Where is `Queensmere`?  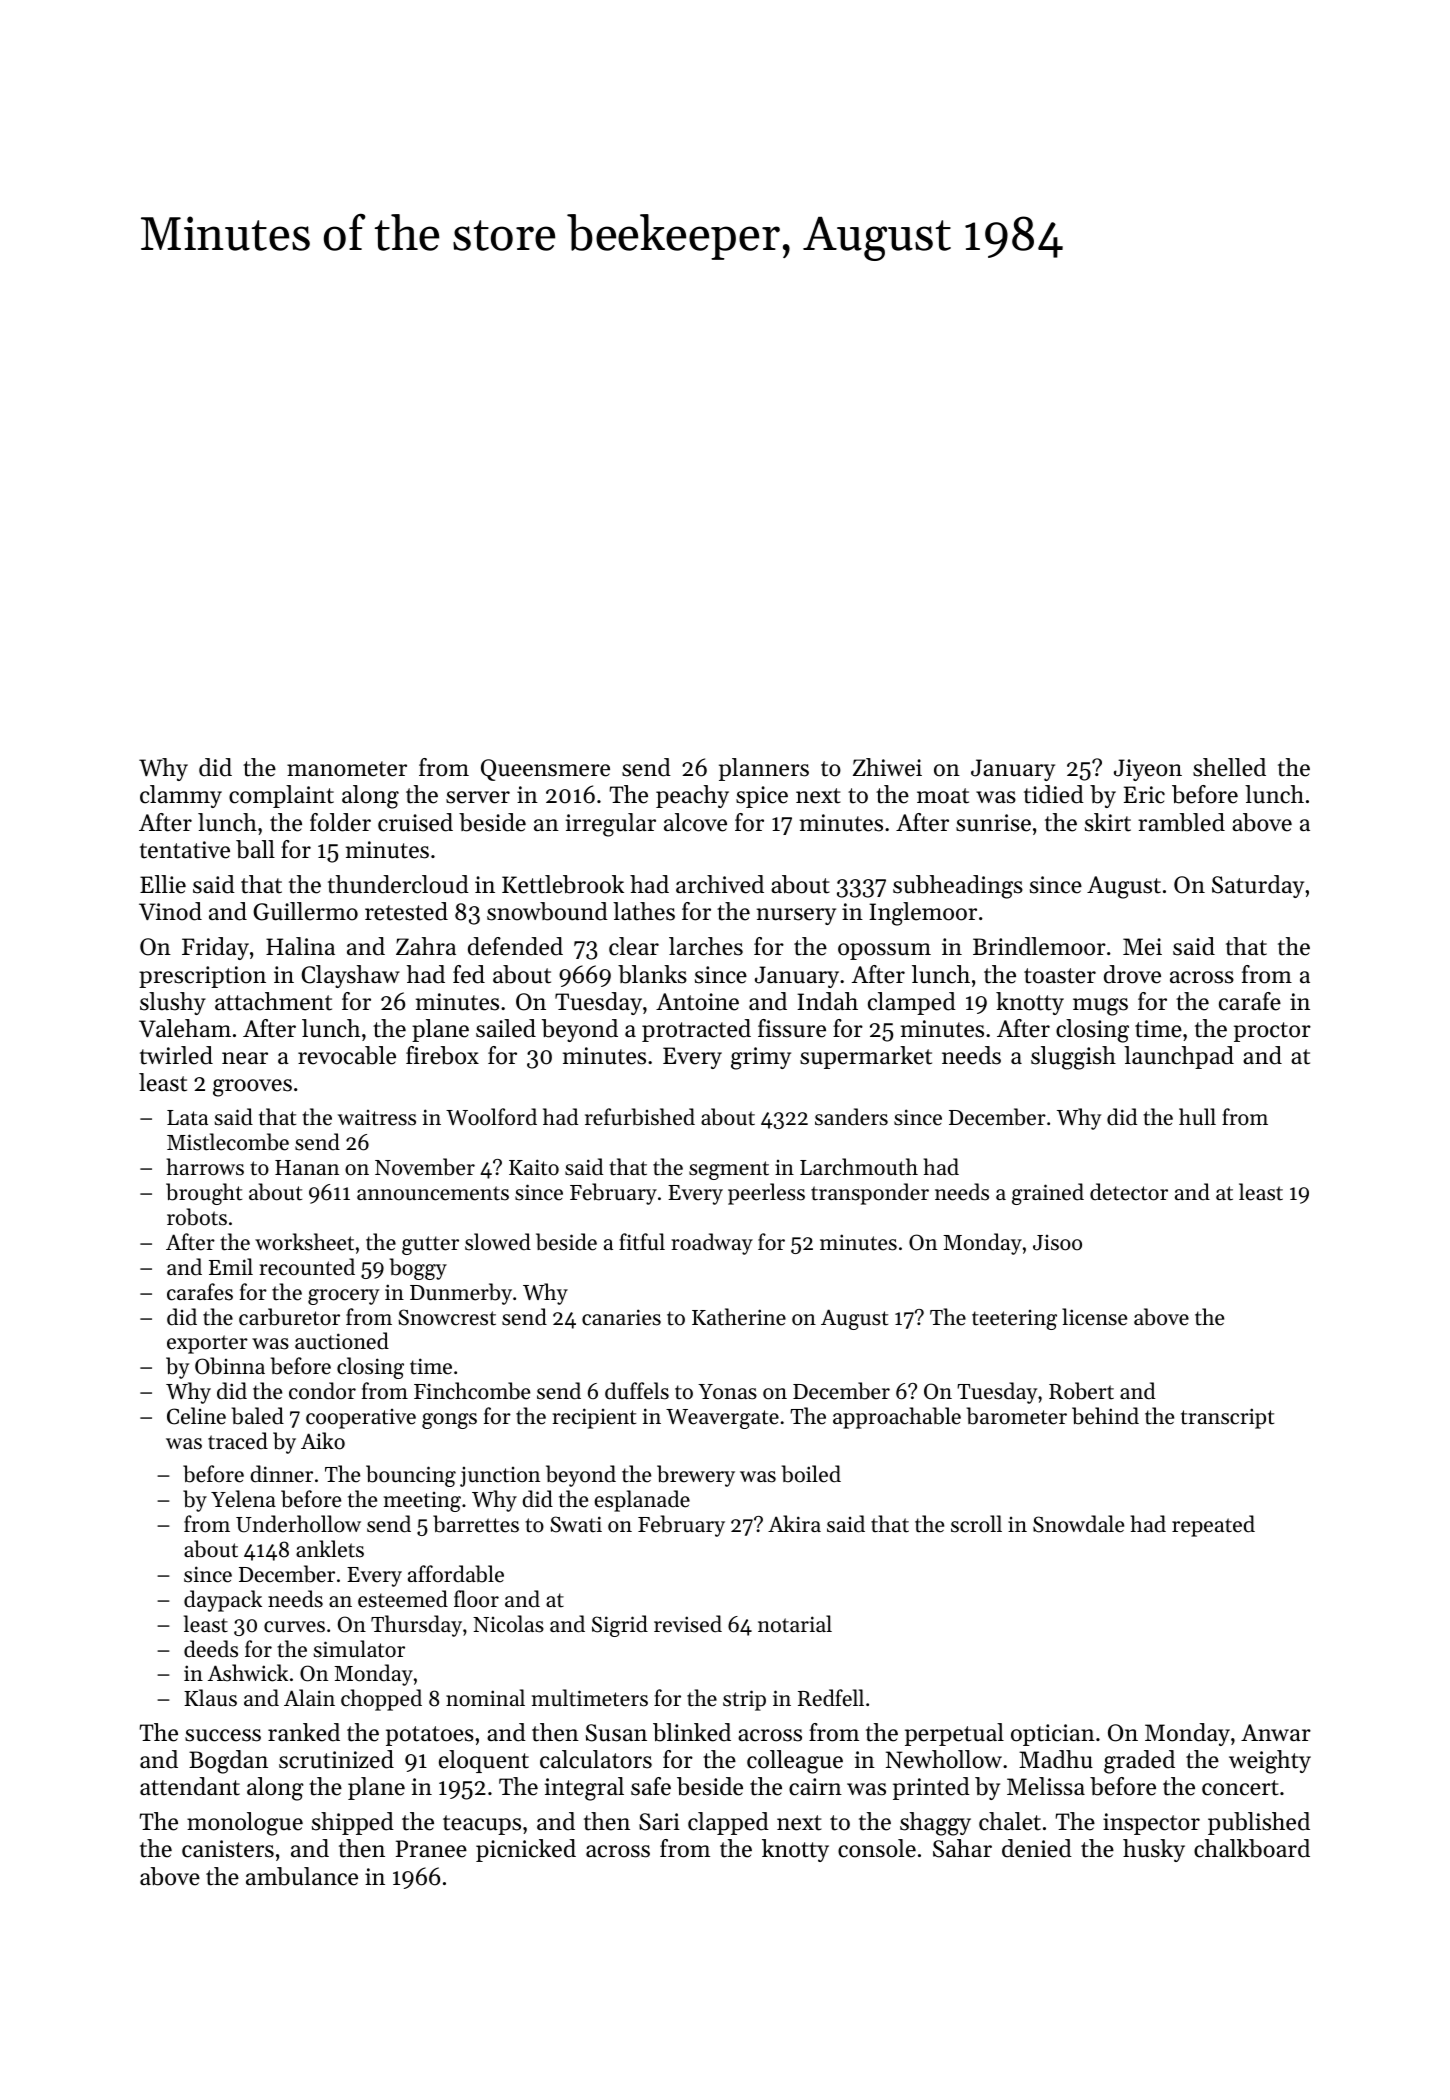 Queensmere is located at coordinates (545, 770).
